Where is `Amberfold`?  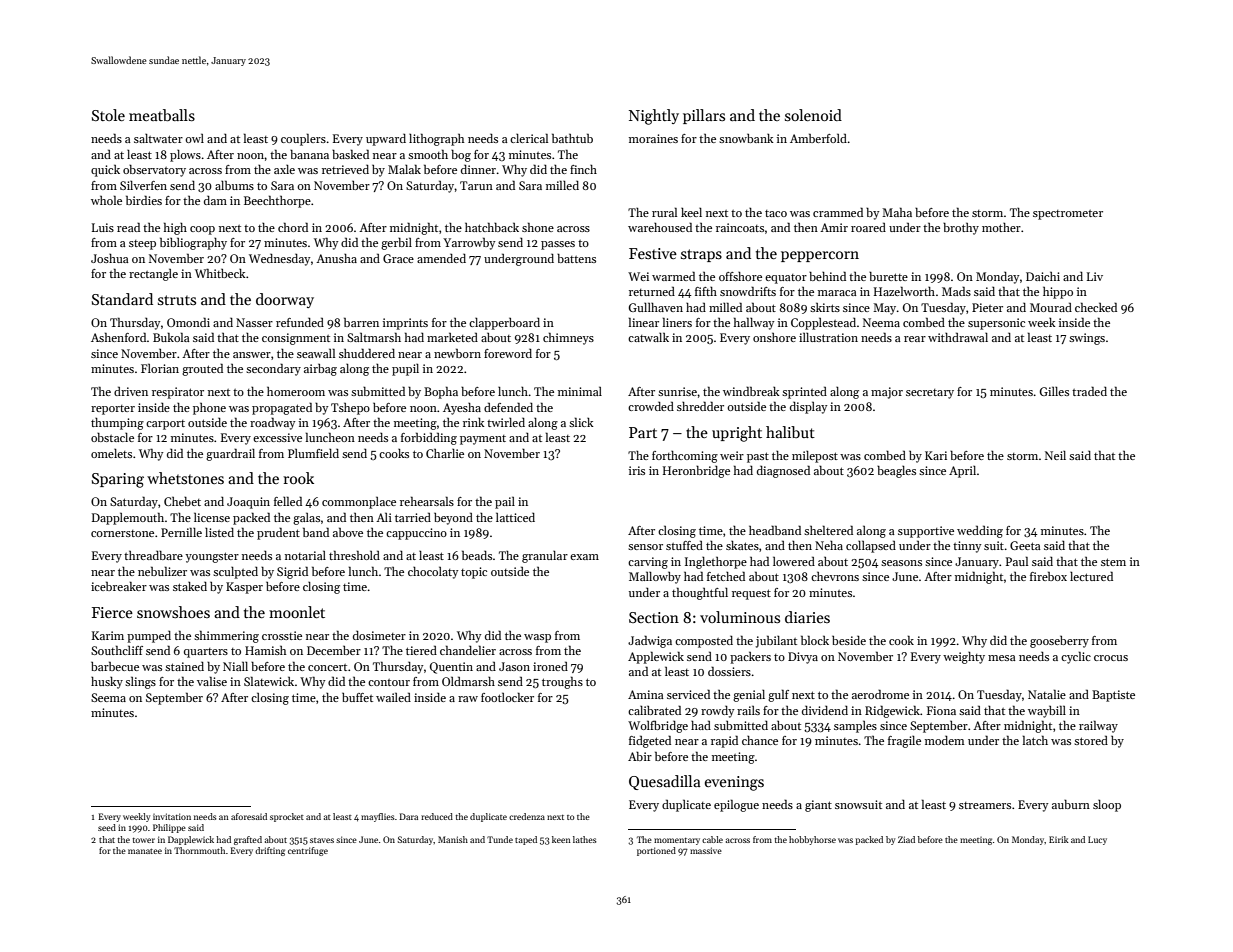
Amberfold is located at coordinates (818, 138).
